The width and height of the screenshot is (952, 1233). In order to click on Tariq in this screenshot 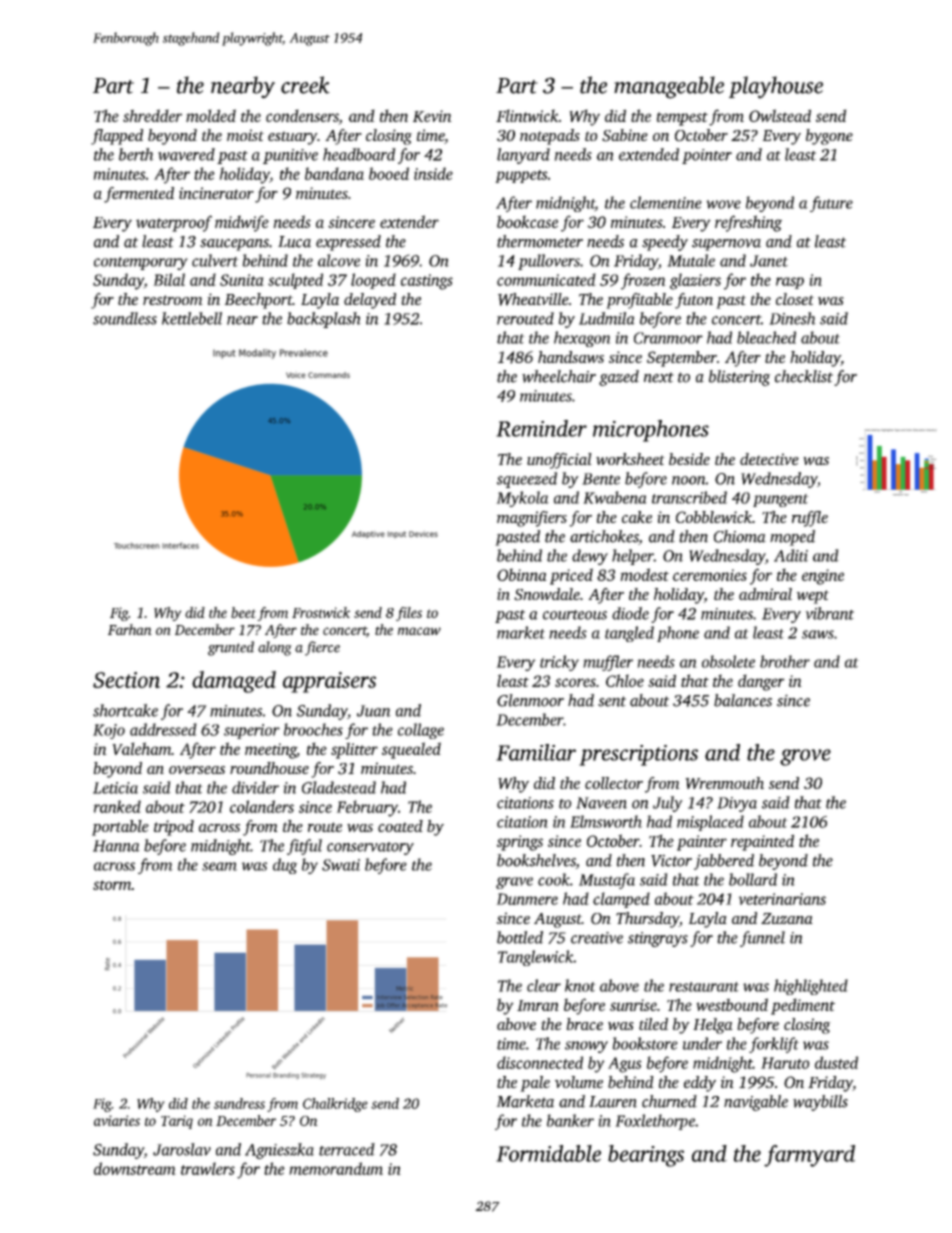, I will do `click(177, 1122)`.
